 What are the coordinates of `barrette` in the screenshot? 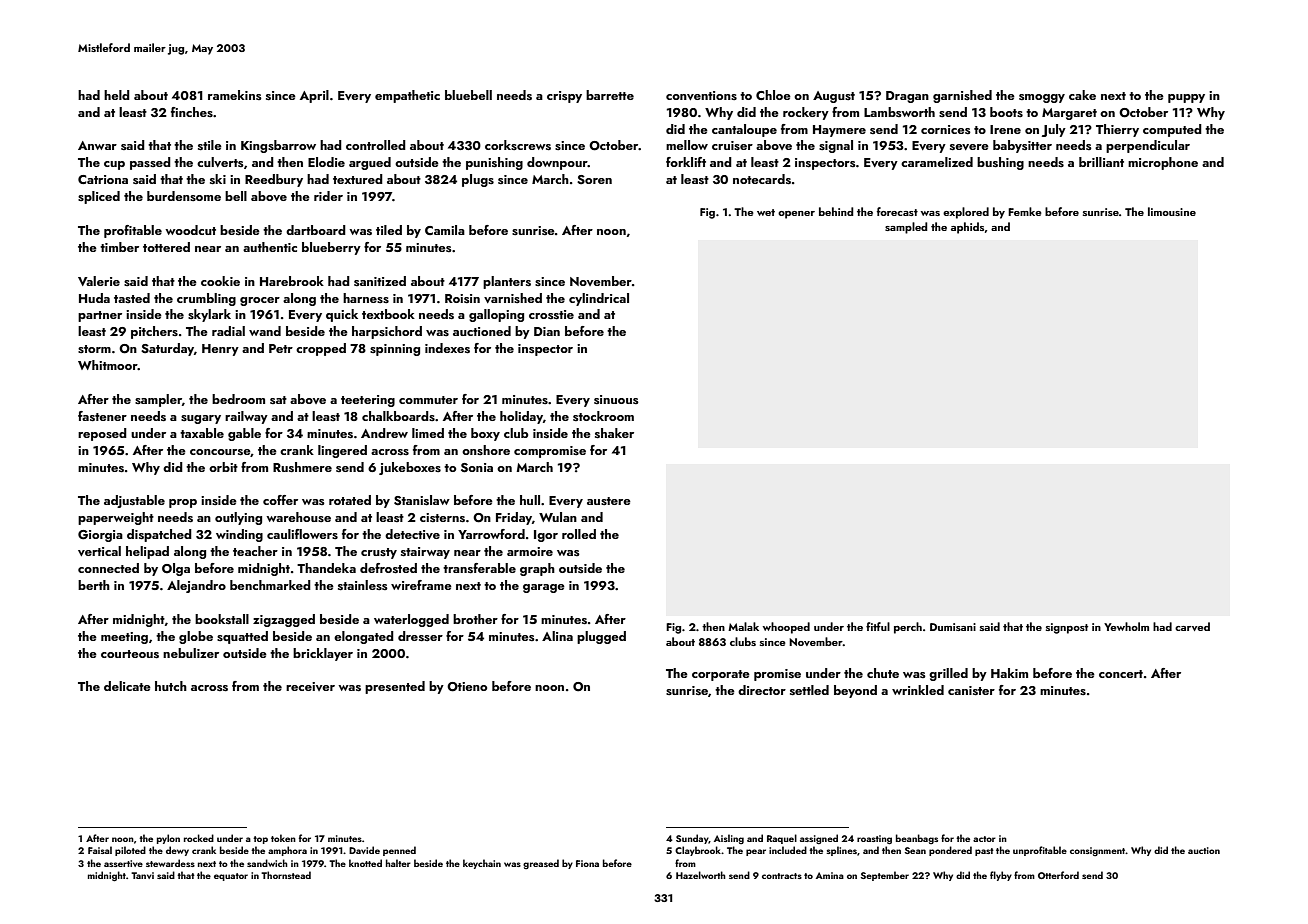 It's located at (610, 95).
